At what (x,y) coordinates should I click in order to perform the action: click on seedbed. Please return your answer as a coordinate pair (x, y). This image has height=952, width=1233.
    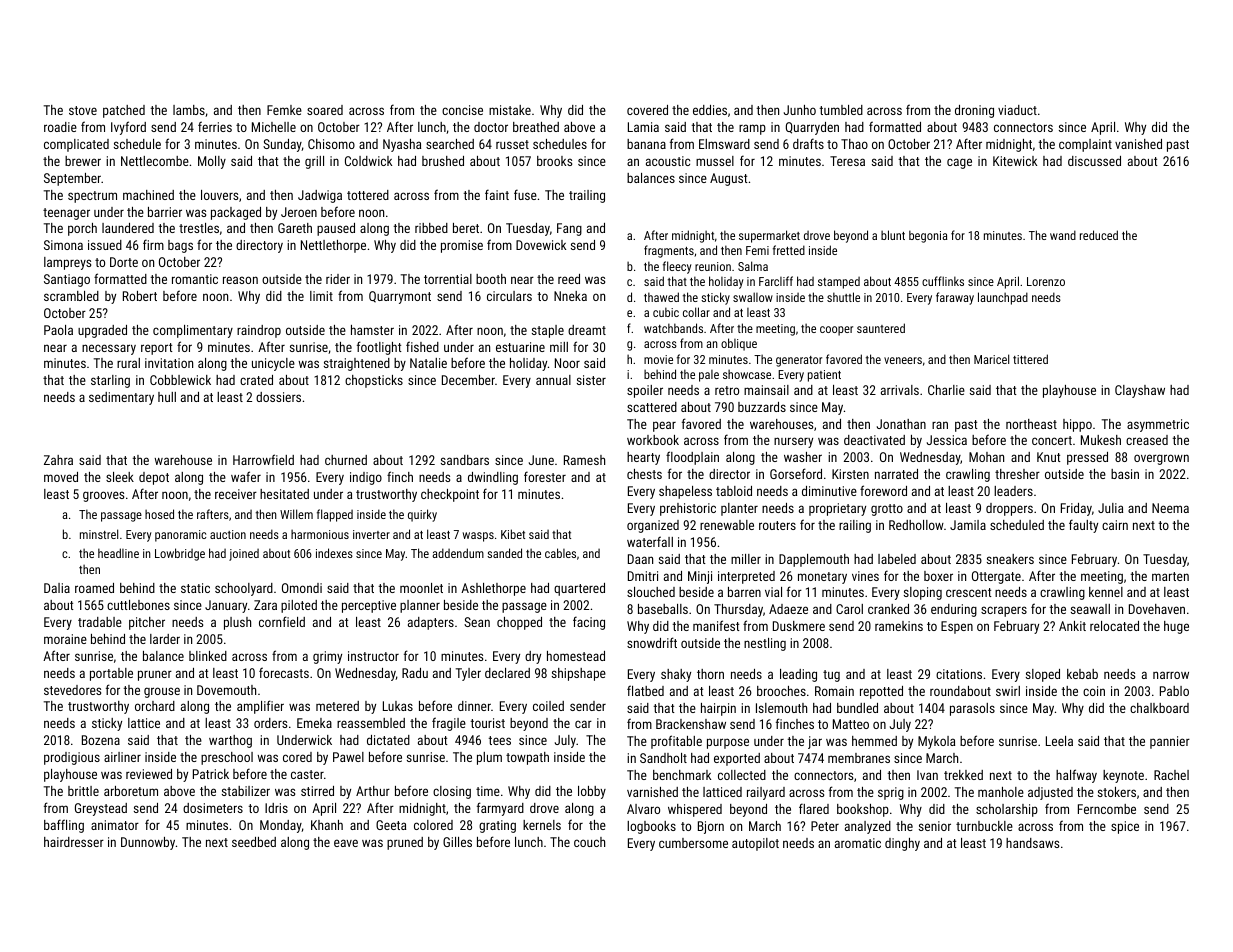
    Looking at the image, I should click on (254, 842).
